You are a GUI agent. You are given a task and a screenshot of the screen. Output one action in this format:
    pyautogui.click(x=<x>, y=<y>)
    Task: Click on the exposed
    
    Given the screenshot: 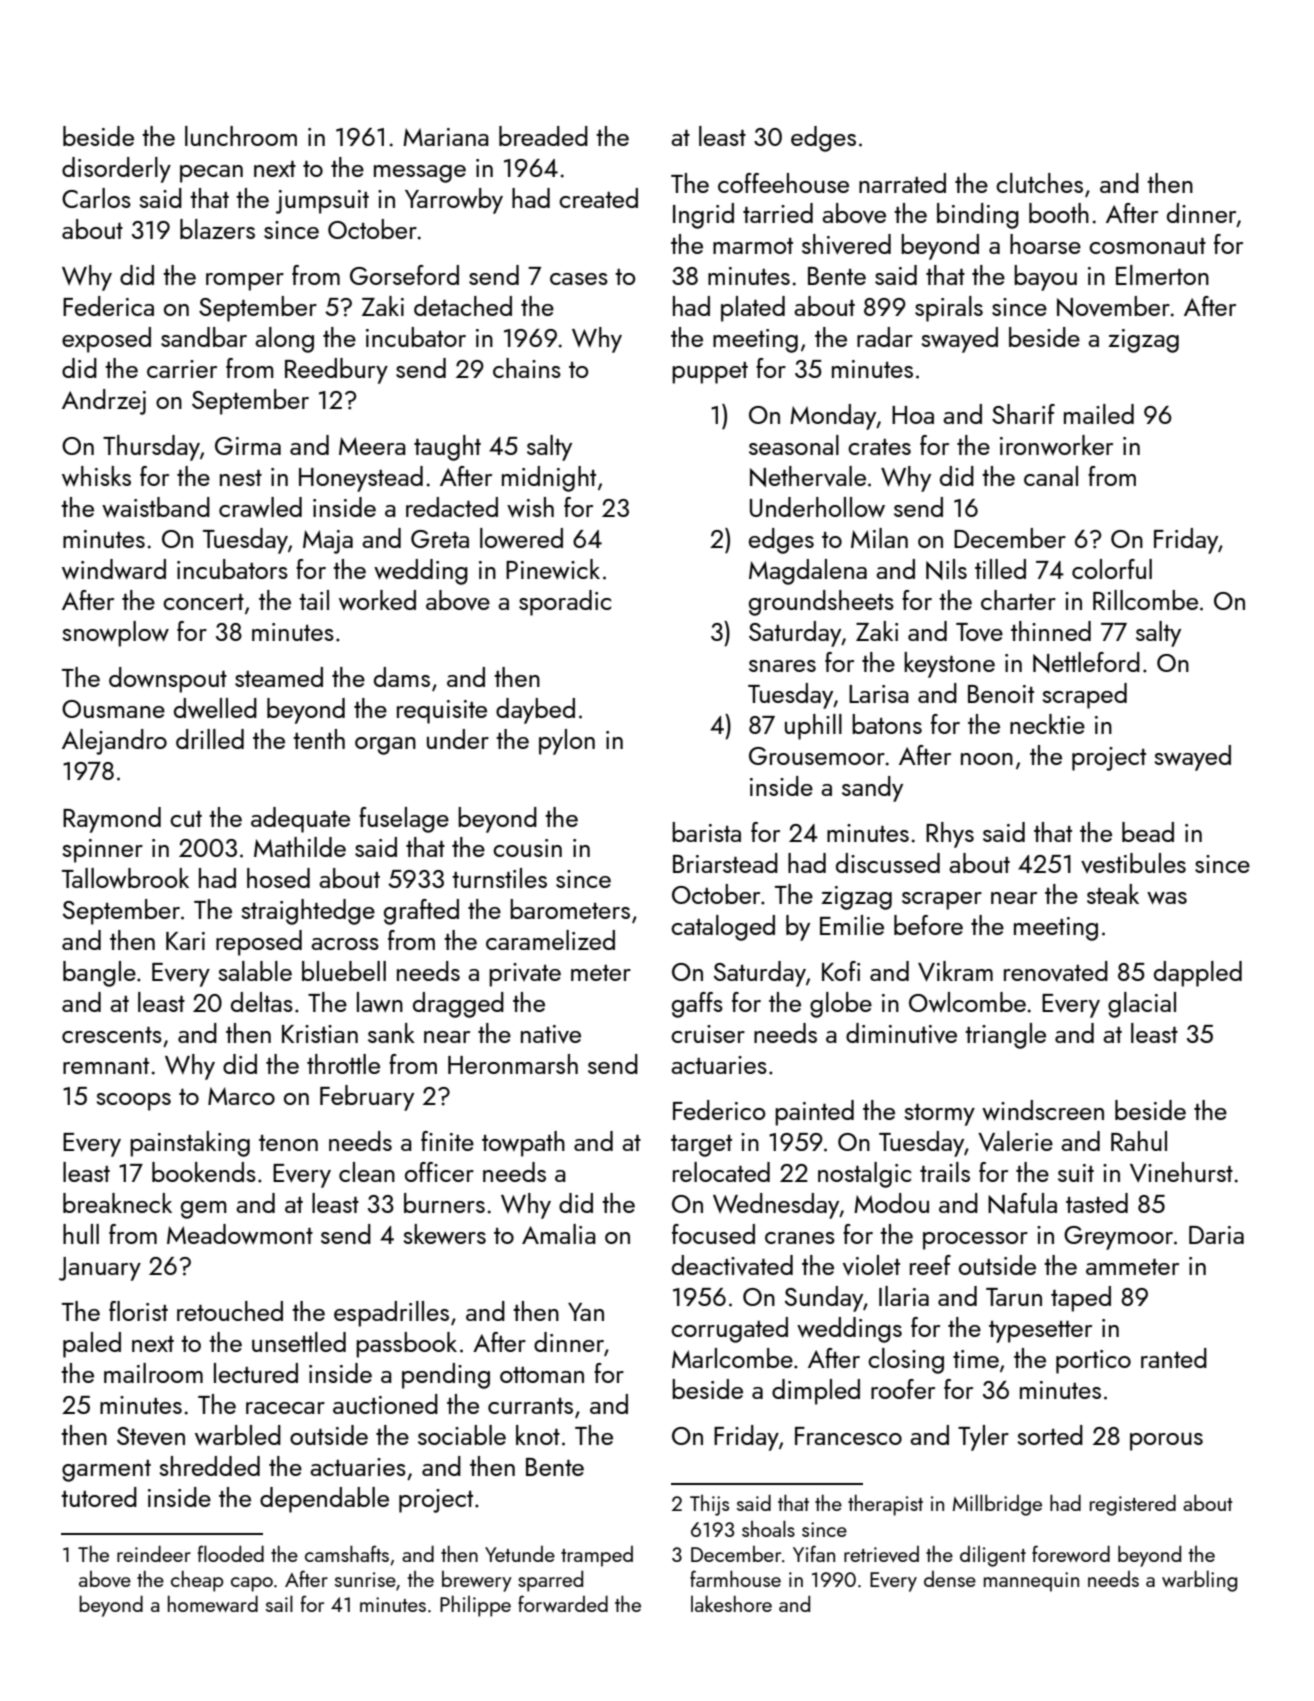 What is the action you would take?
    pyautogui.click(x=106, y=340)
